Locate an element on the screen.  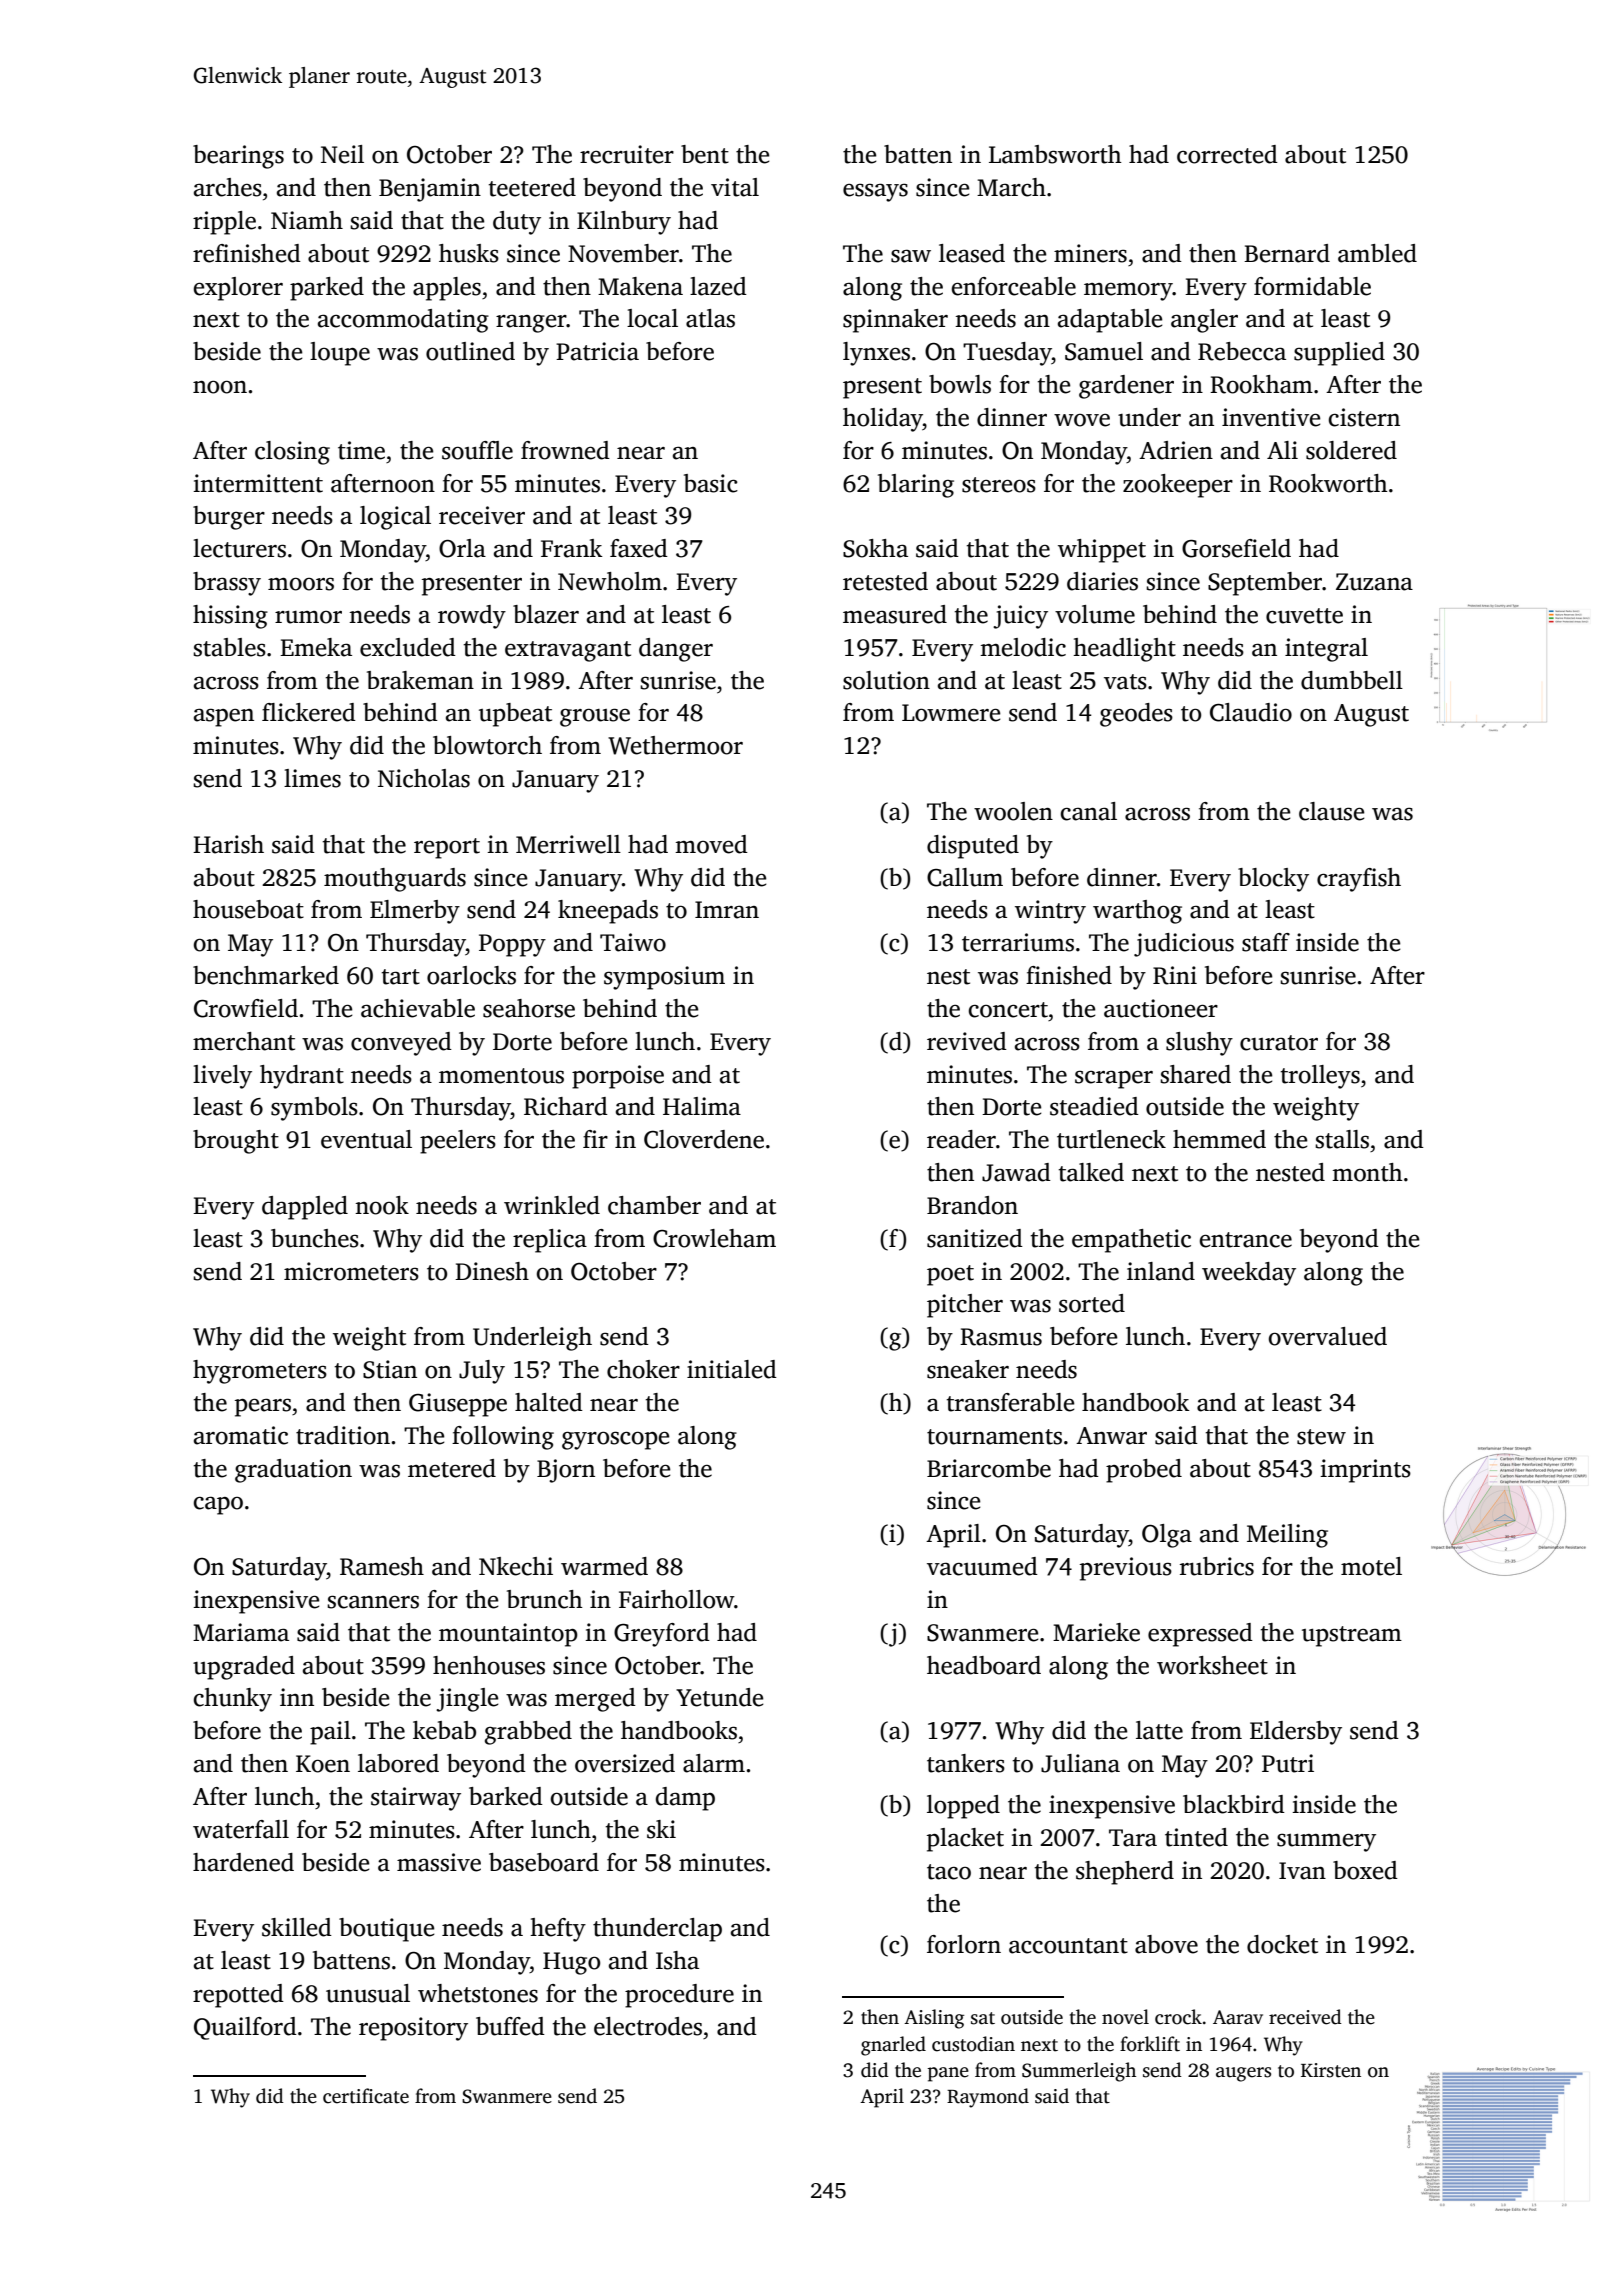
halted is located at coordinates (549, 1402).
